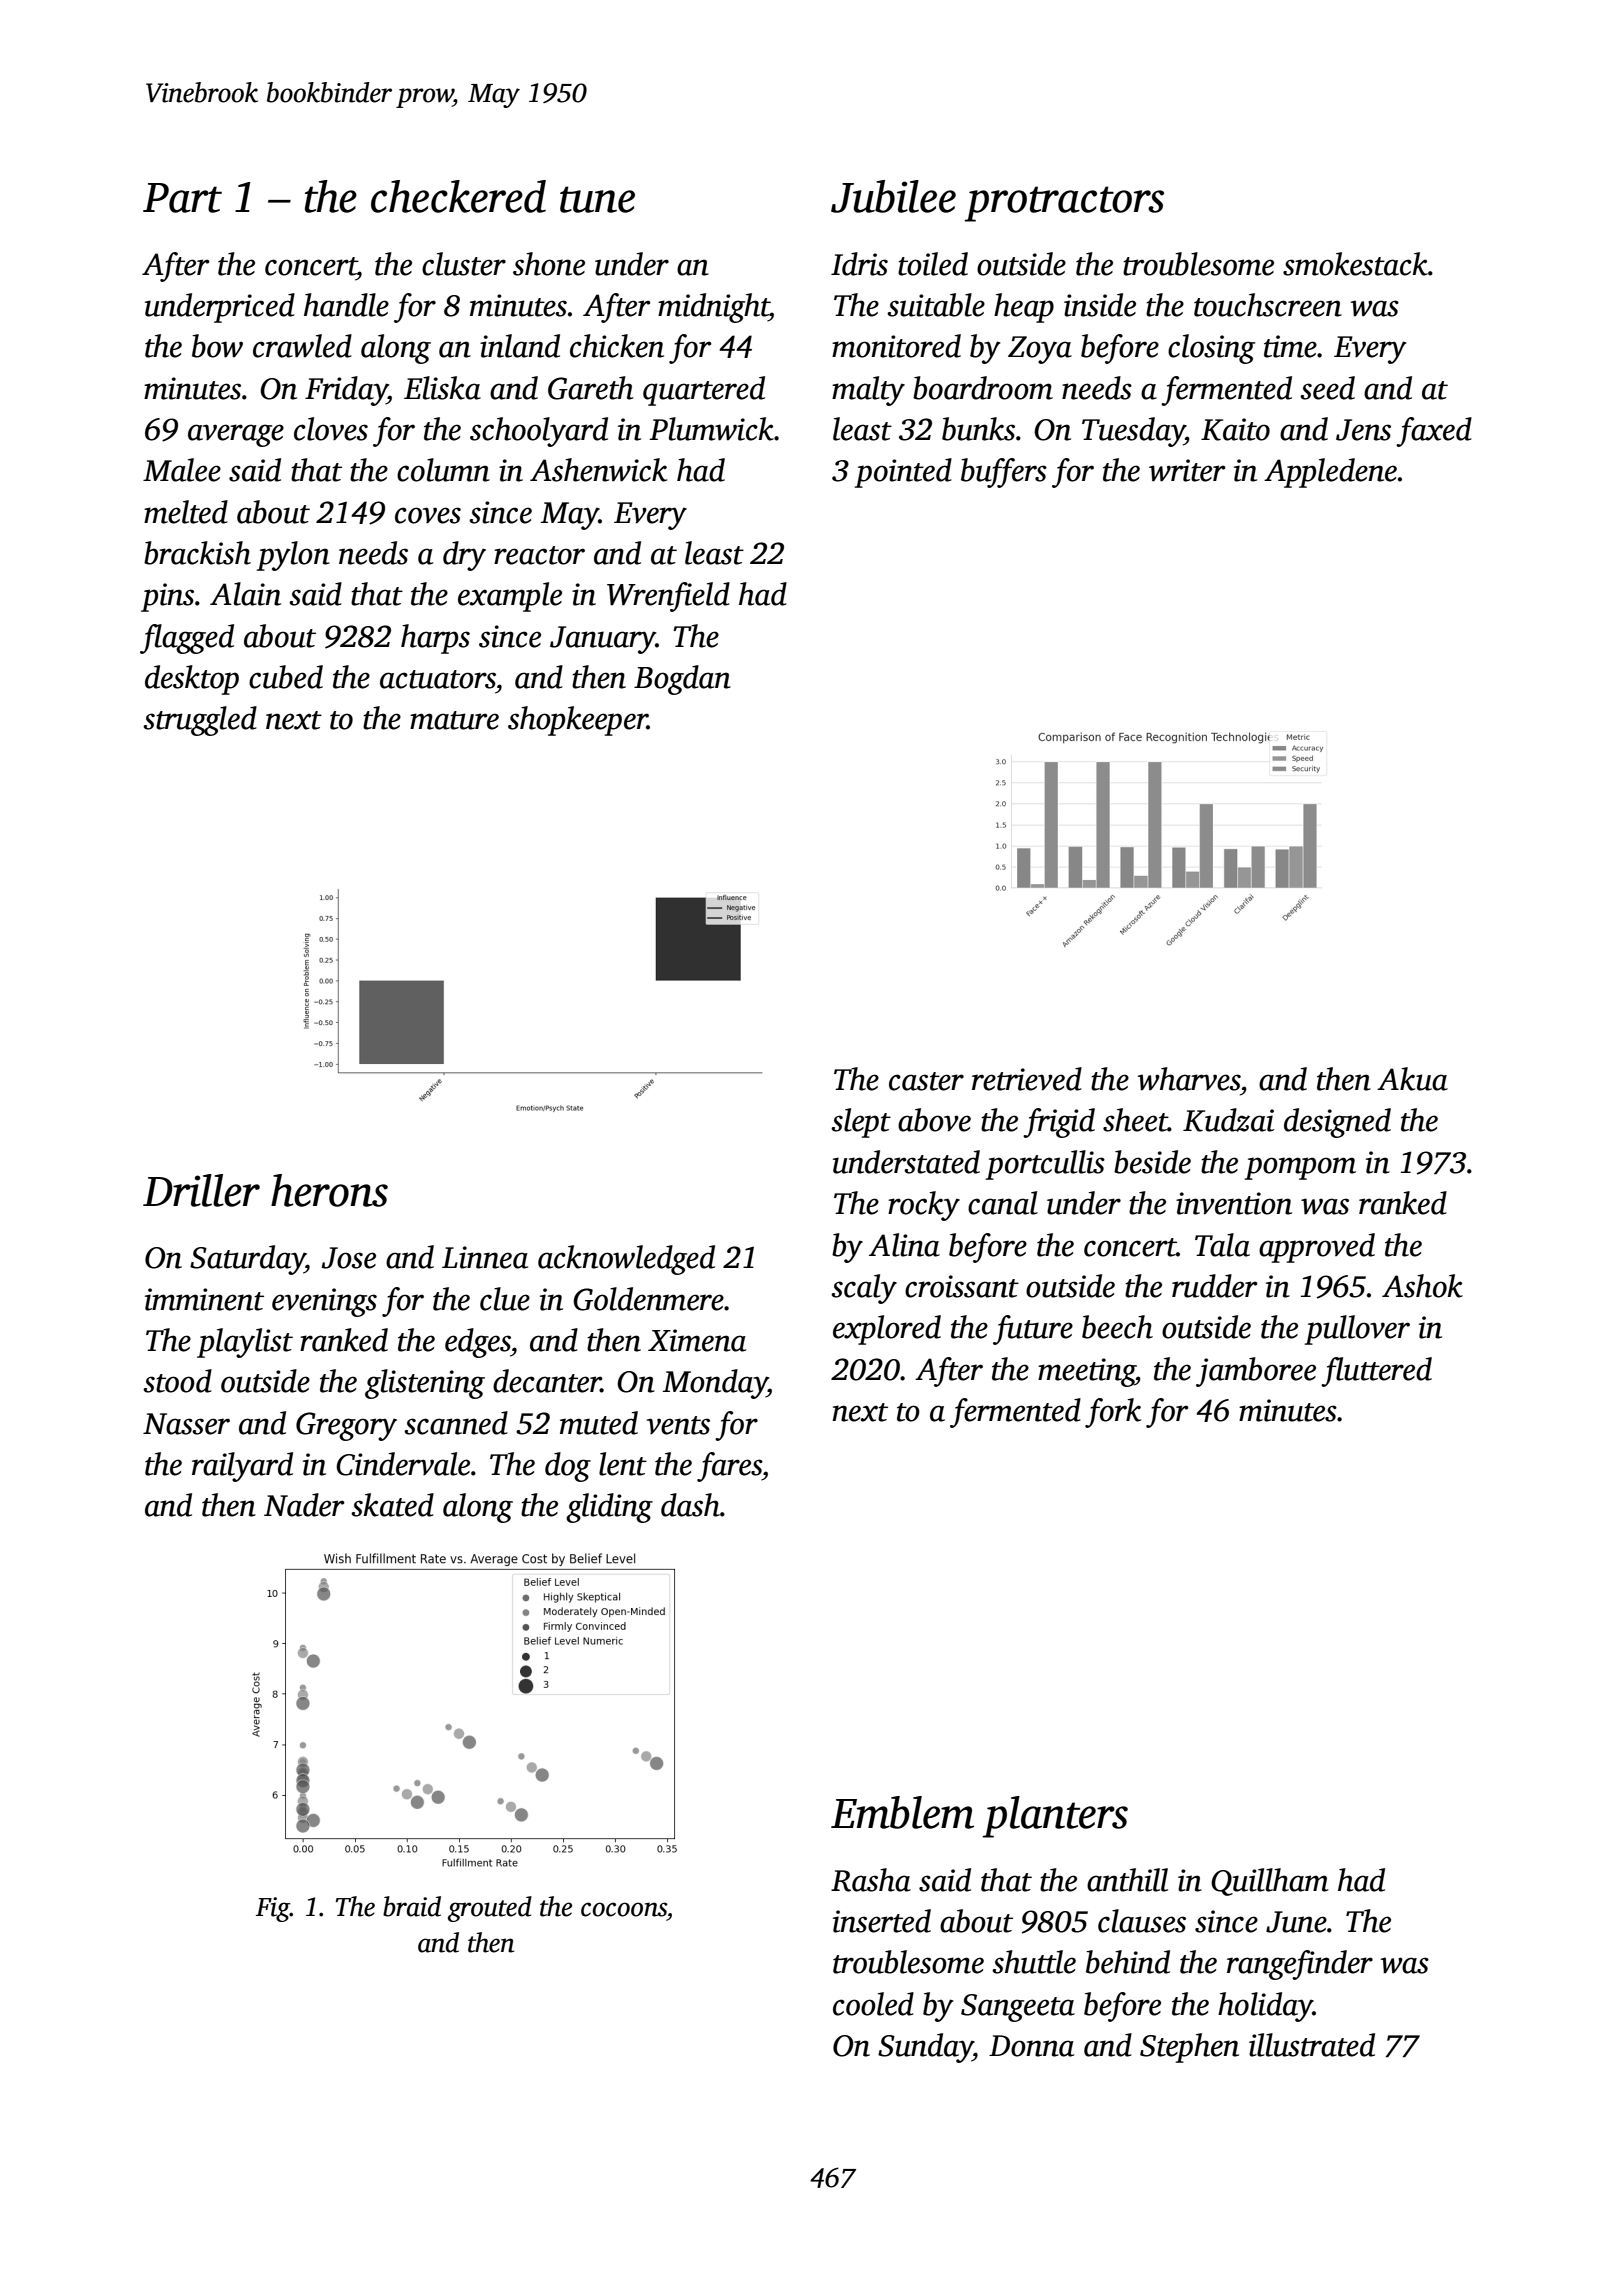 This screenshot has height=2292, width=1620. What do you see at coordinates (1265, 2007) in the screenshot?
I see `holiday` at bounding box center [1265, 2007].
